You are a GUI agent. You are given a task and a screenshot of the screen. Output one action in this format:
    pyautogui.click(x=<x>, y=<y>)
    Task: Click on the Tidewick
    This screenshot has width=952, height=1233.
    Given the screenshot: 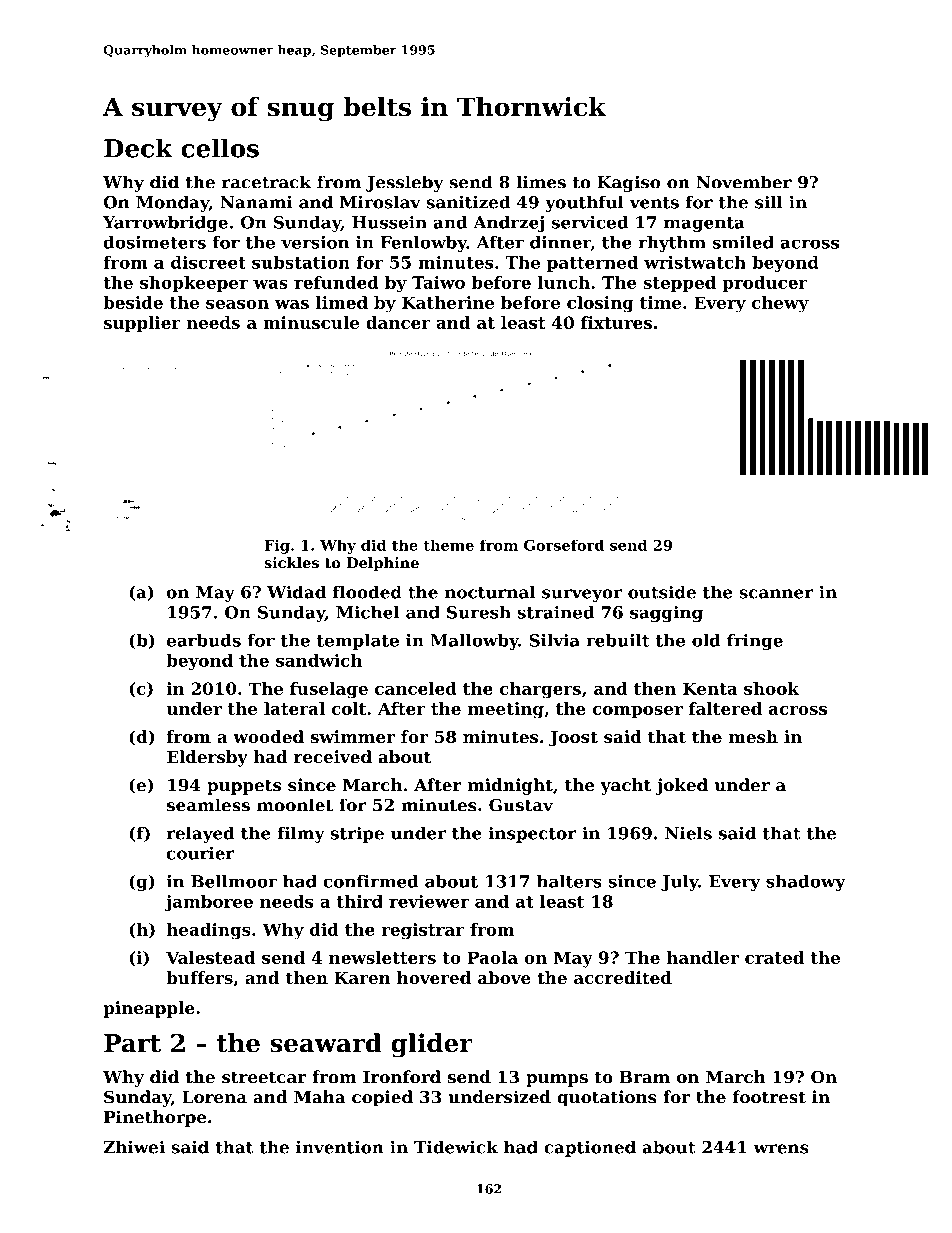 What is the action you would take?
    pyautogui.click(x=456, y=1147)
